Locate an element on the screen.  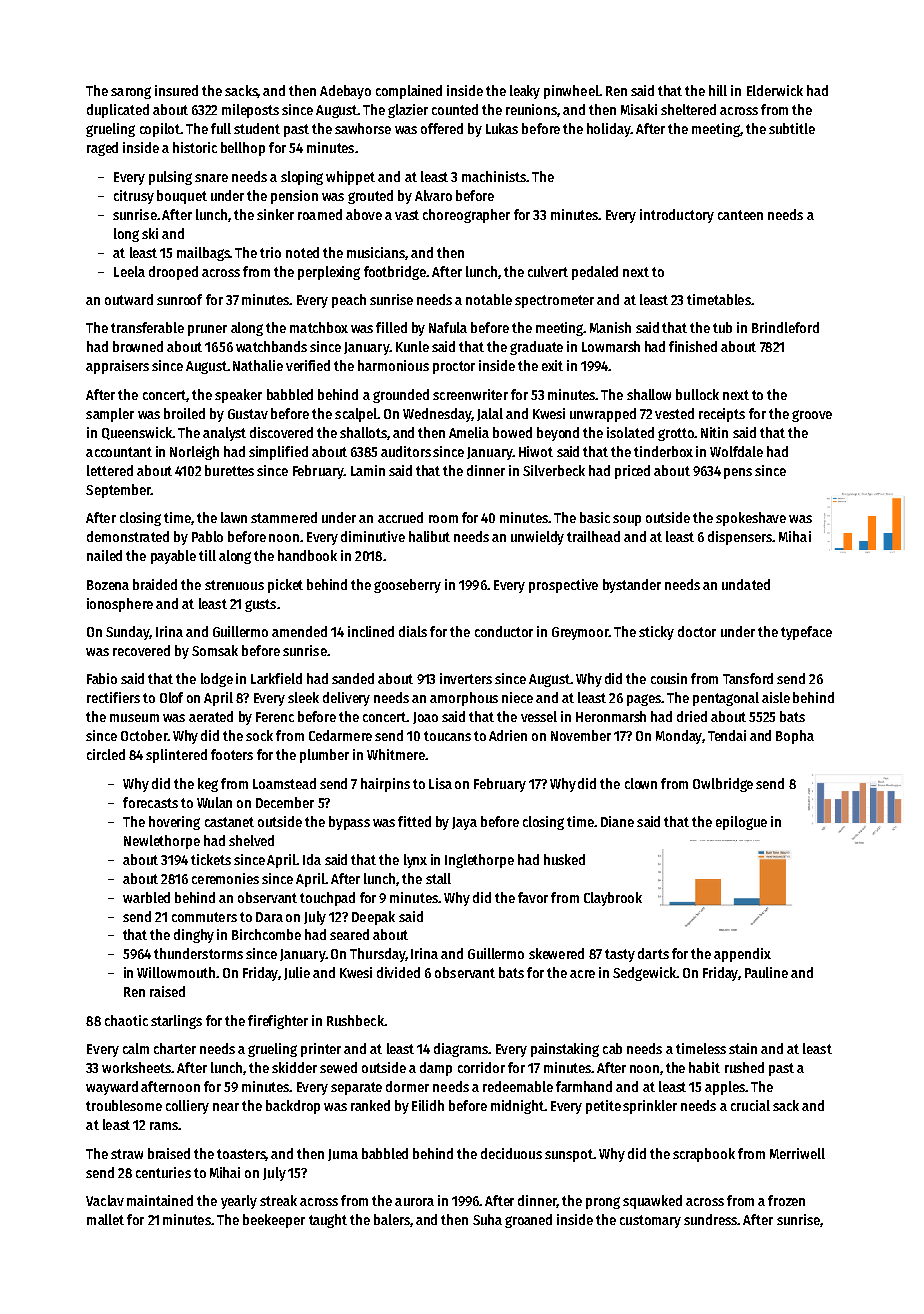
mallet is located at coordinates (105, 1219).
